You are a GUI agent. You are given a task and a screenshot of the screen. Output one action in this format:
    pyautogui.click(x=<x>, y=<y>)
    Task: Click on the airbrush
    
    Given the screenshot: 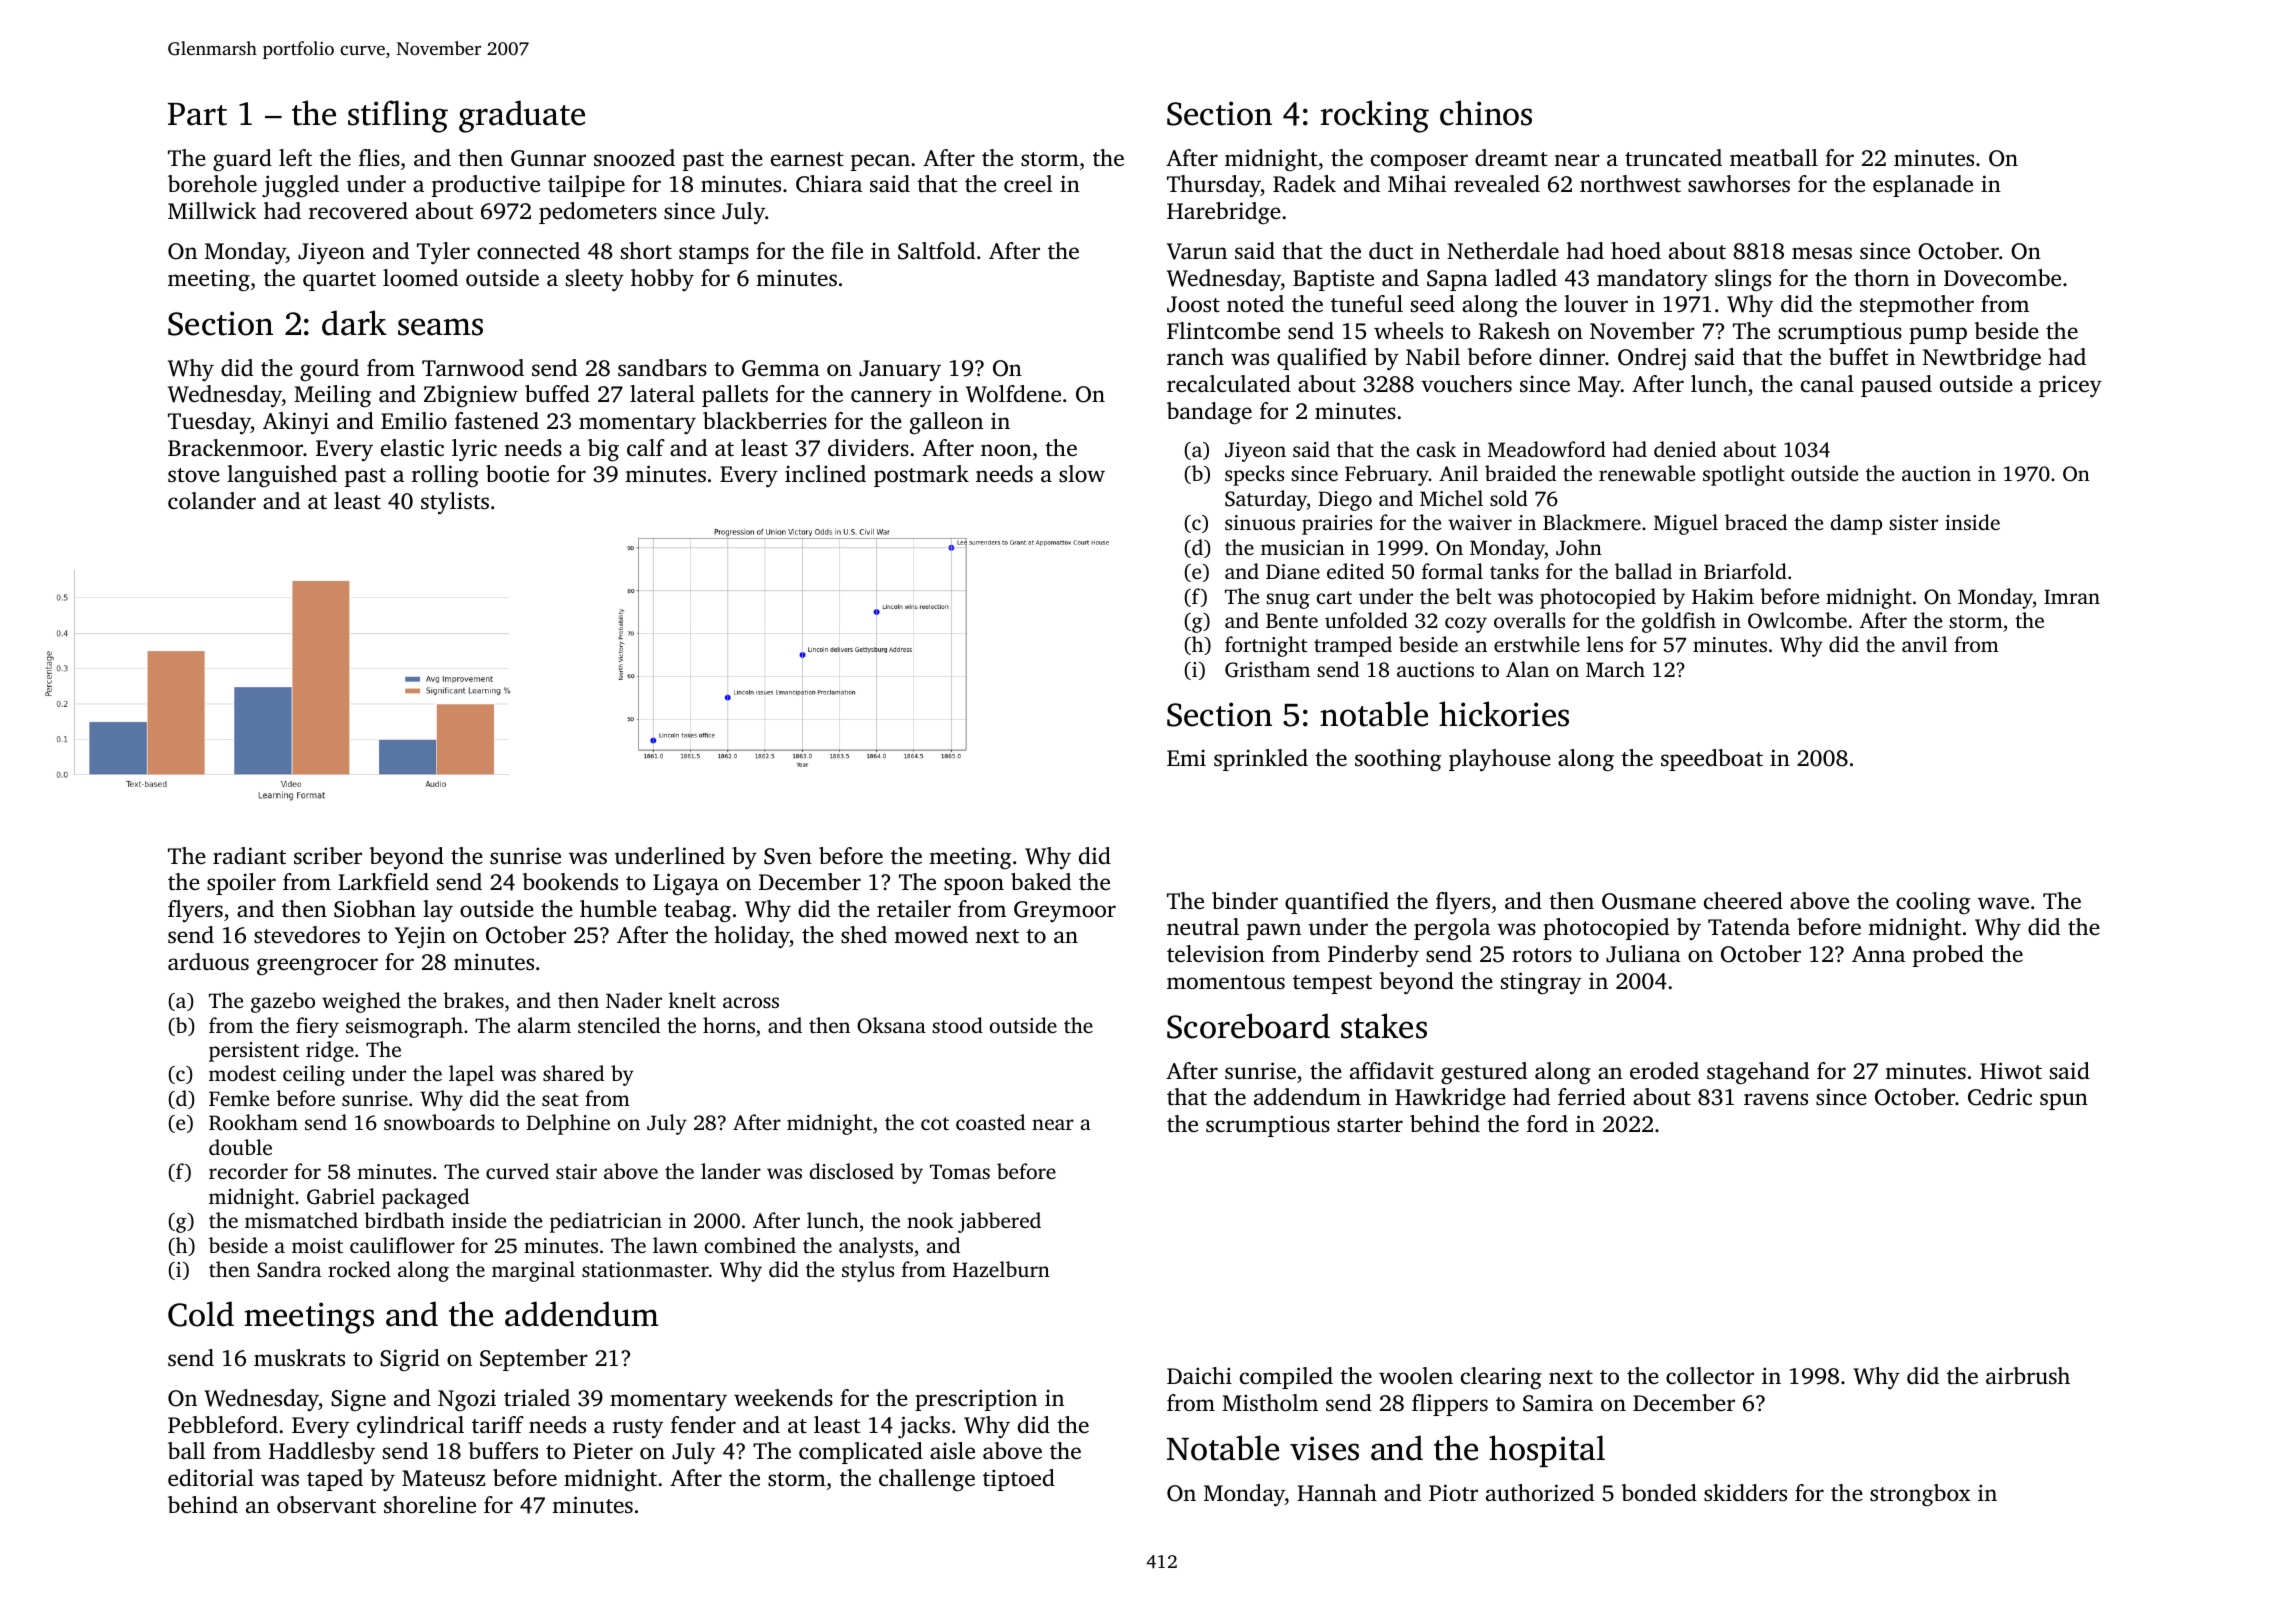 What is the action you would take?
    pyautogui.click(x=2028, y=1376)
